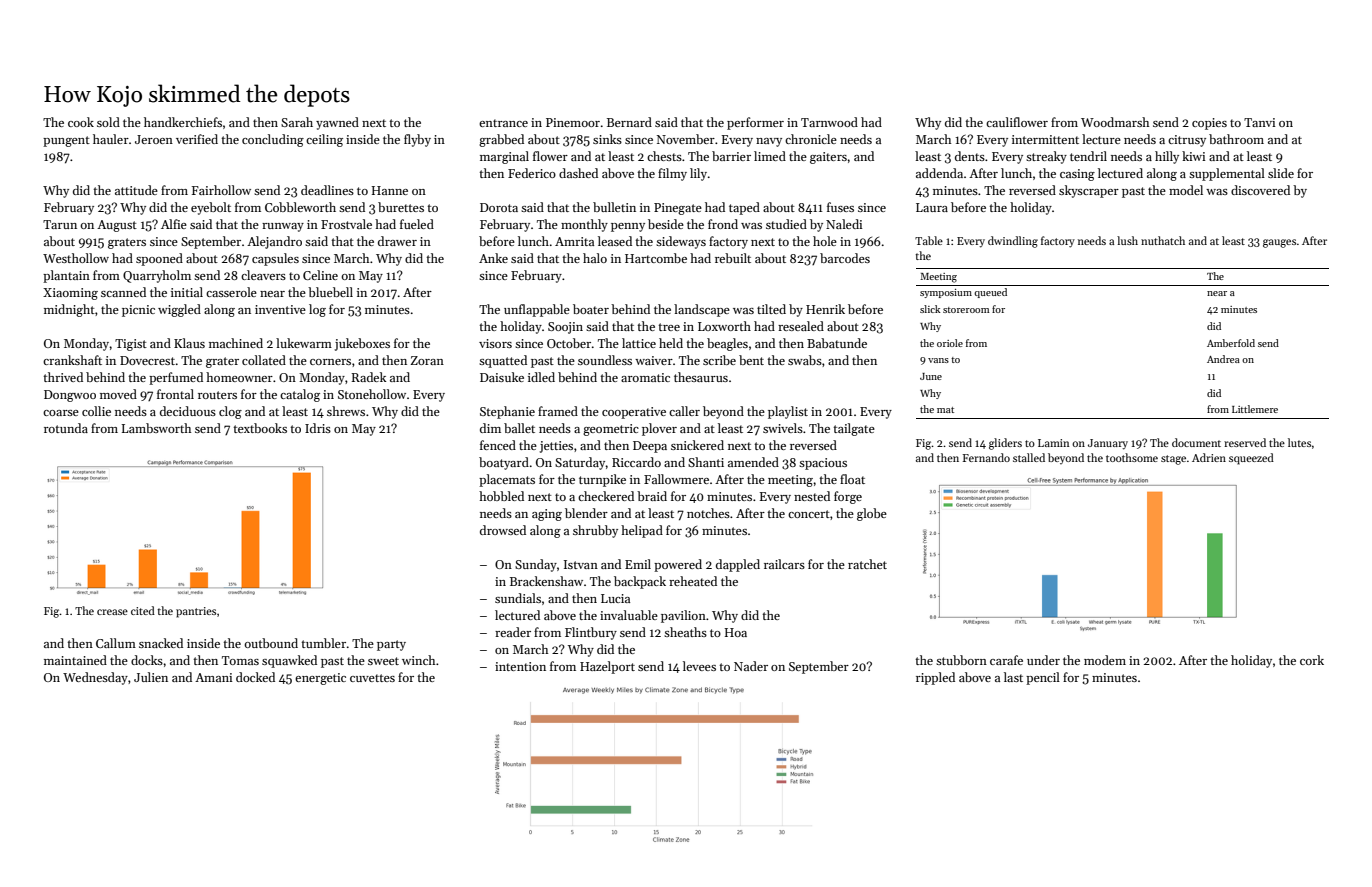  I want to click on Pinemoor, so click(573, 122).
